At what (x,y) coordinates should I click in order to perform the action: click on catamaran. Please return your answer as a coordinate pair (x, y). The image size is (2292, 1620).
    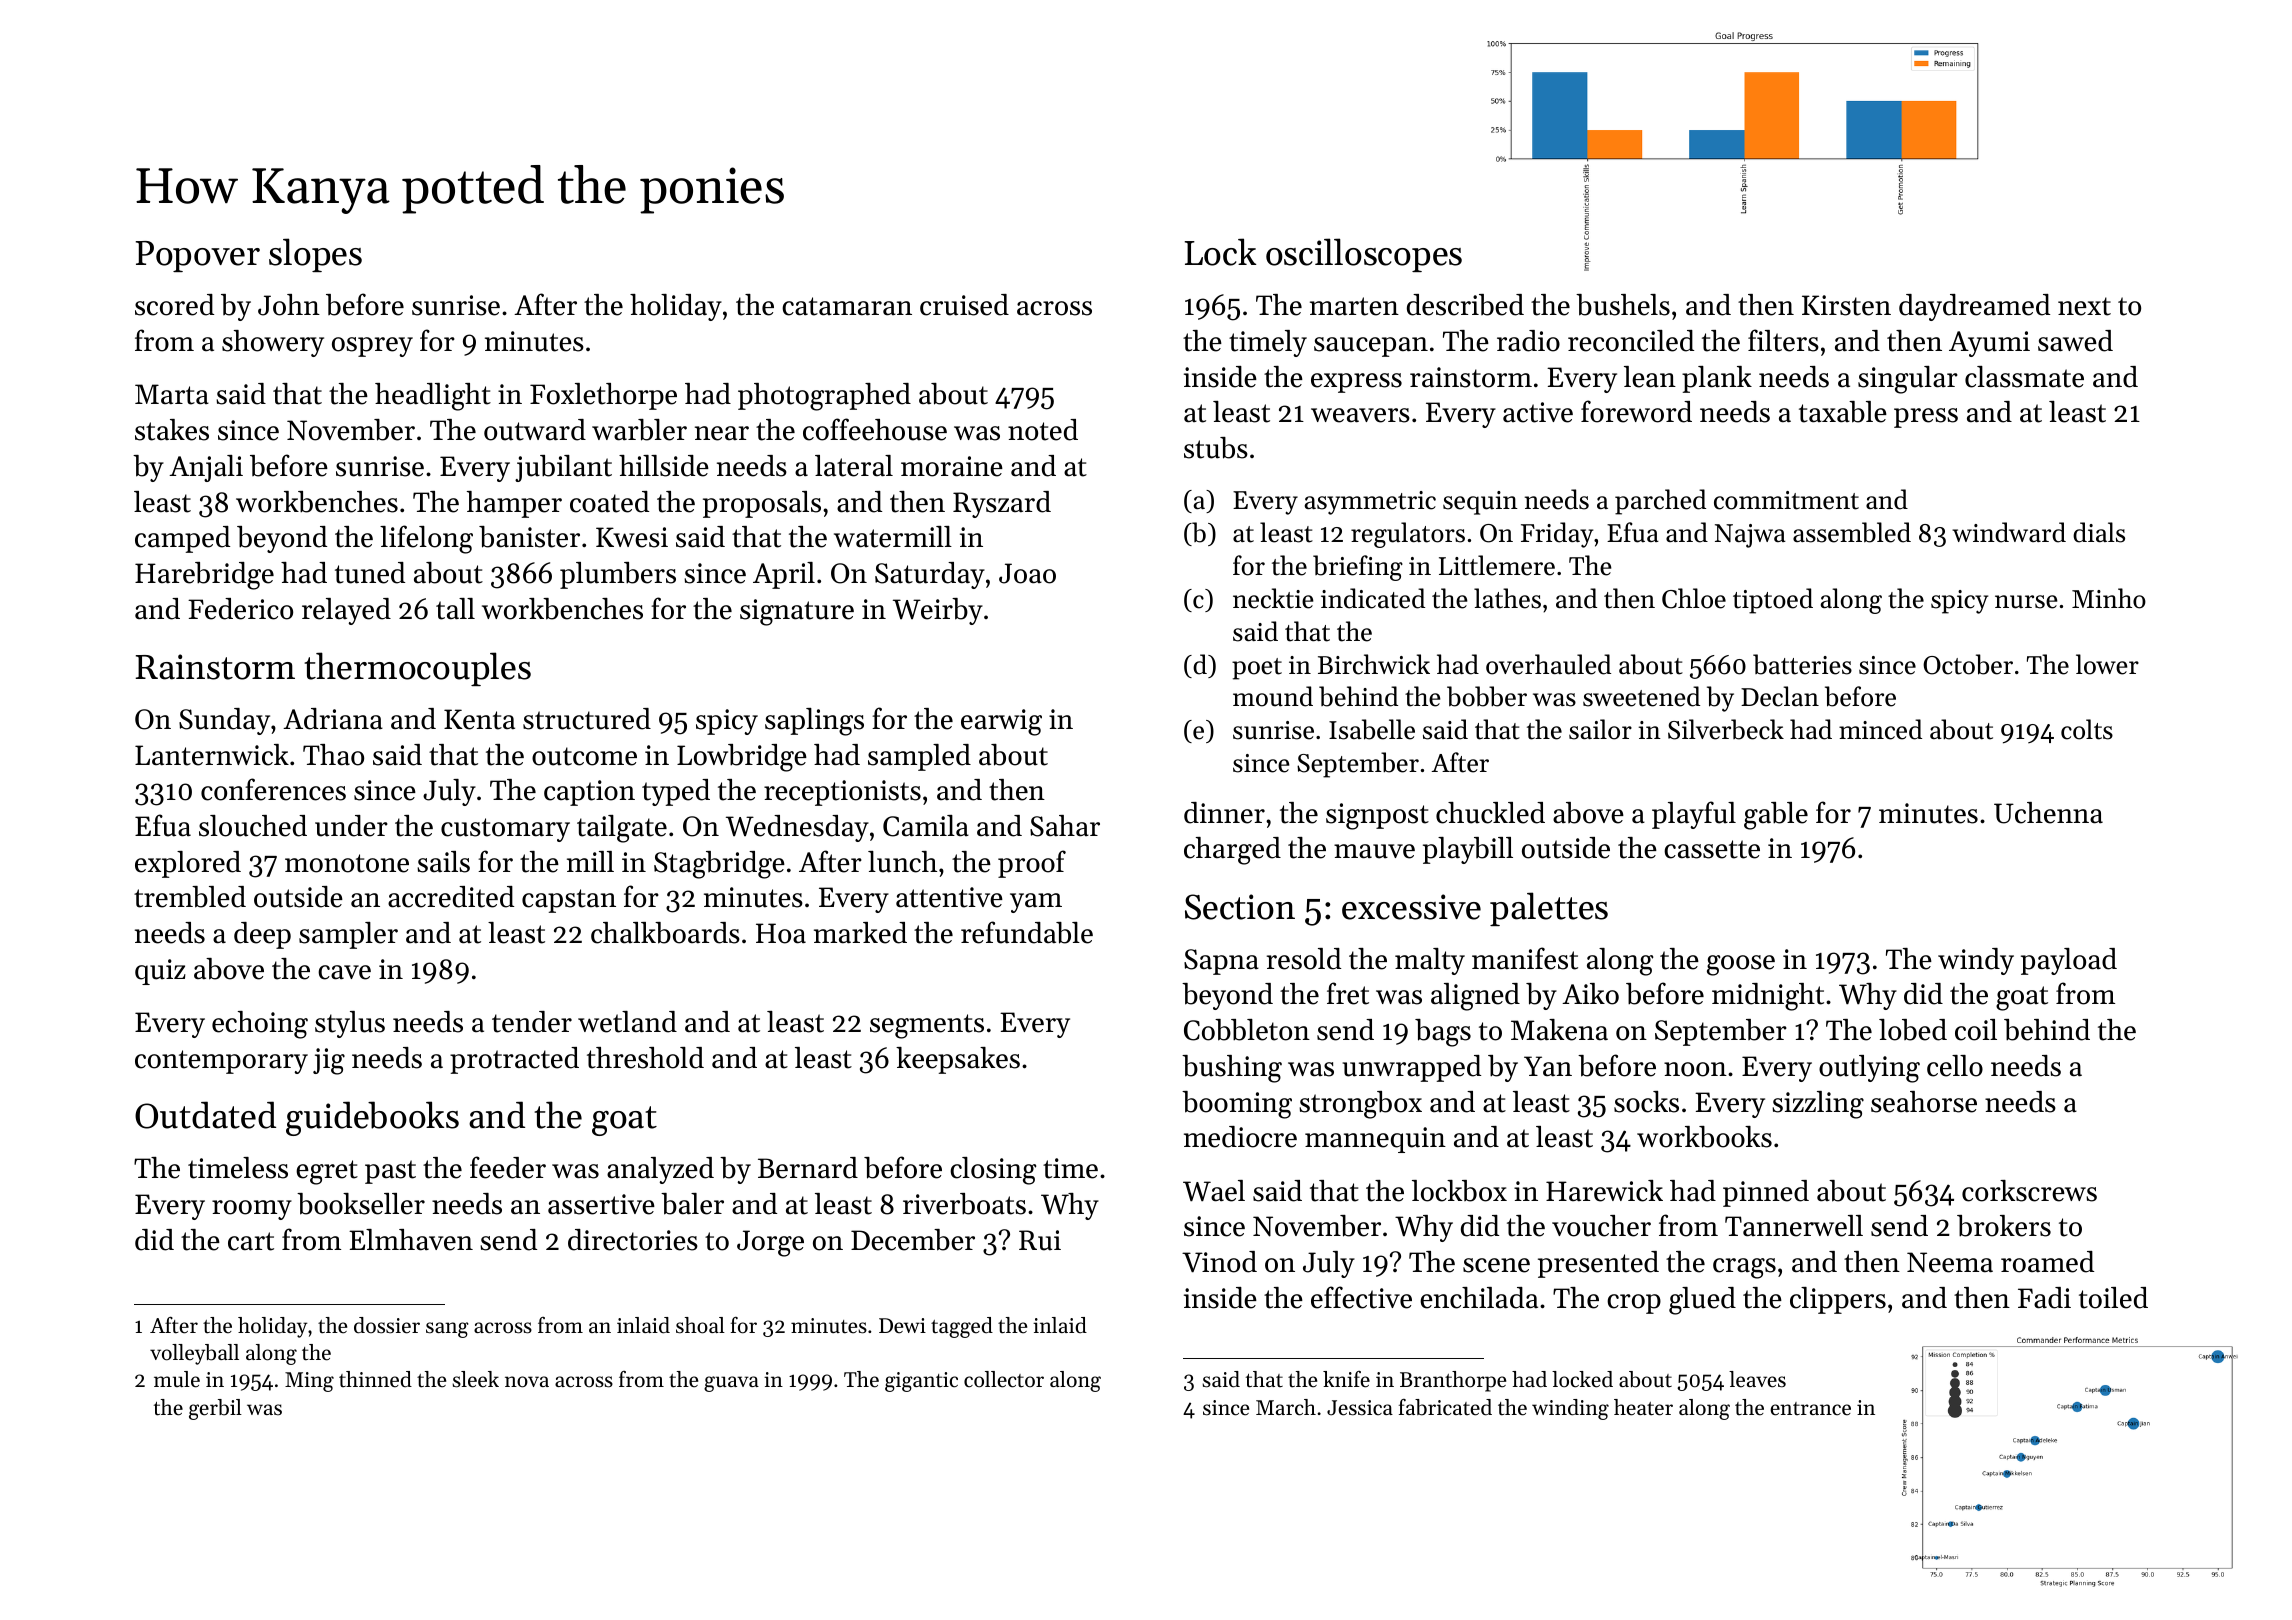
    Looking at the image, I should click on (847, 306).
